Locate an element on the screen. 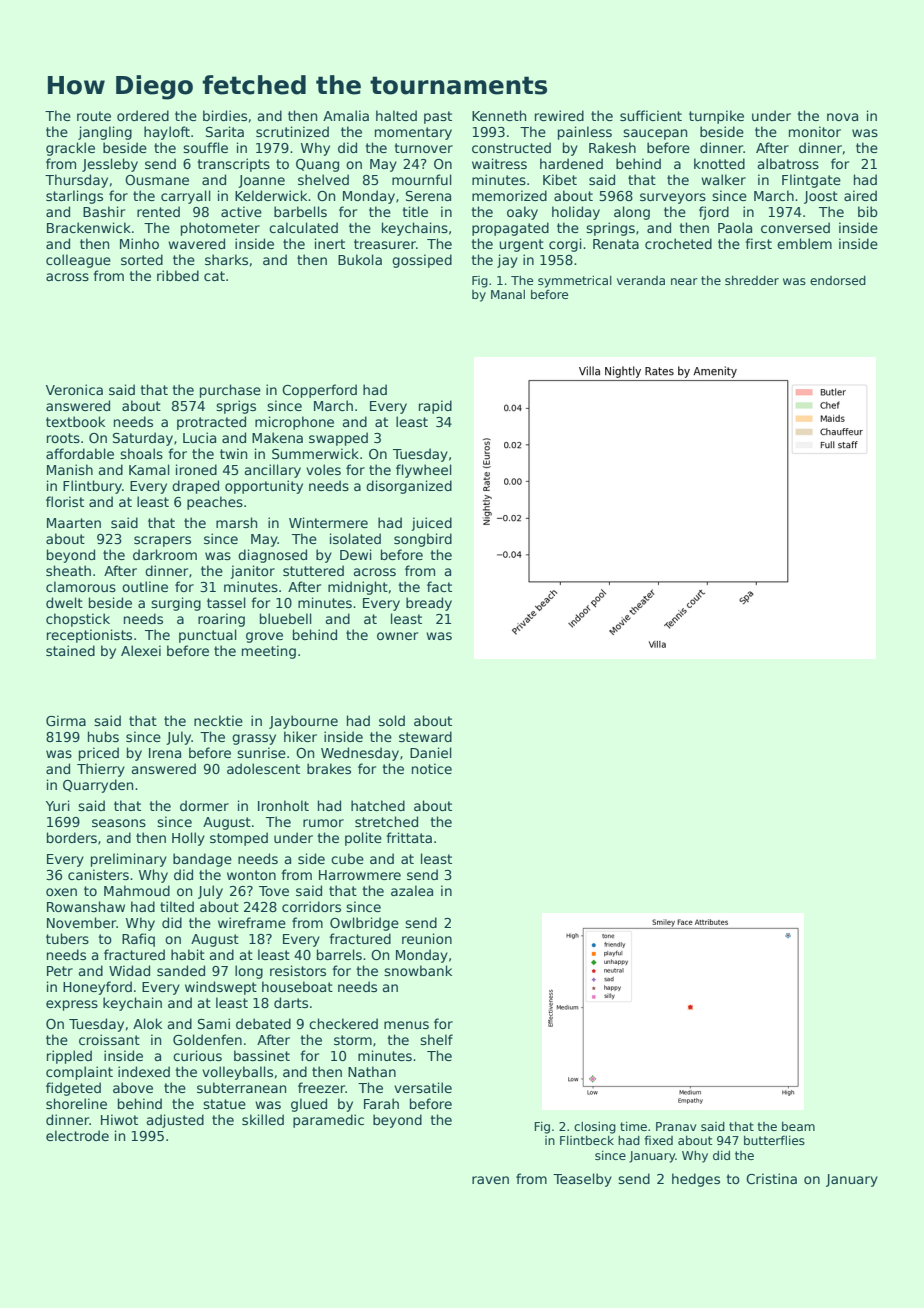  urgent is located at coordinates (521, 245).
